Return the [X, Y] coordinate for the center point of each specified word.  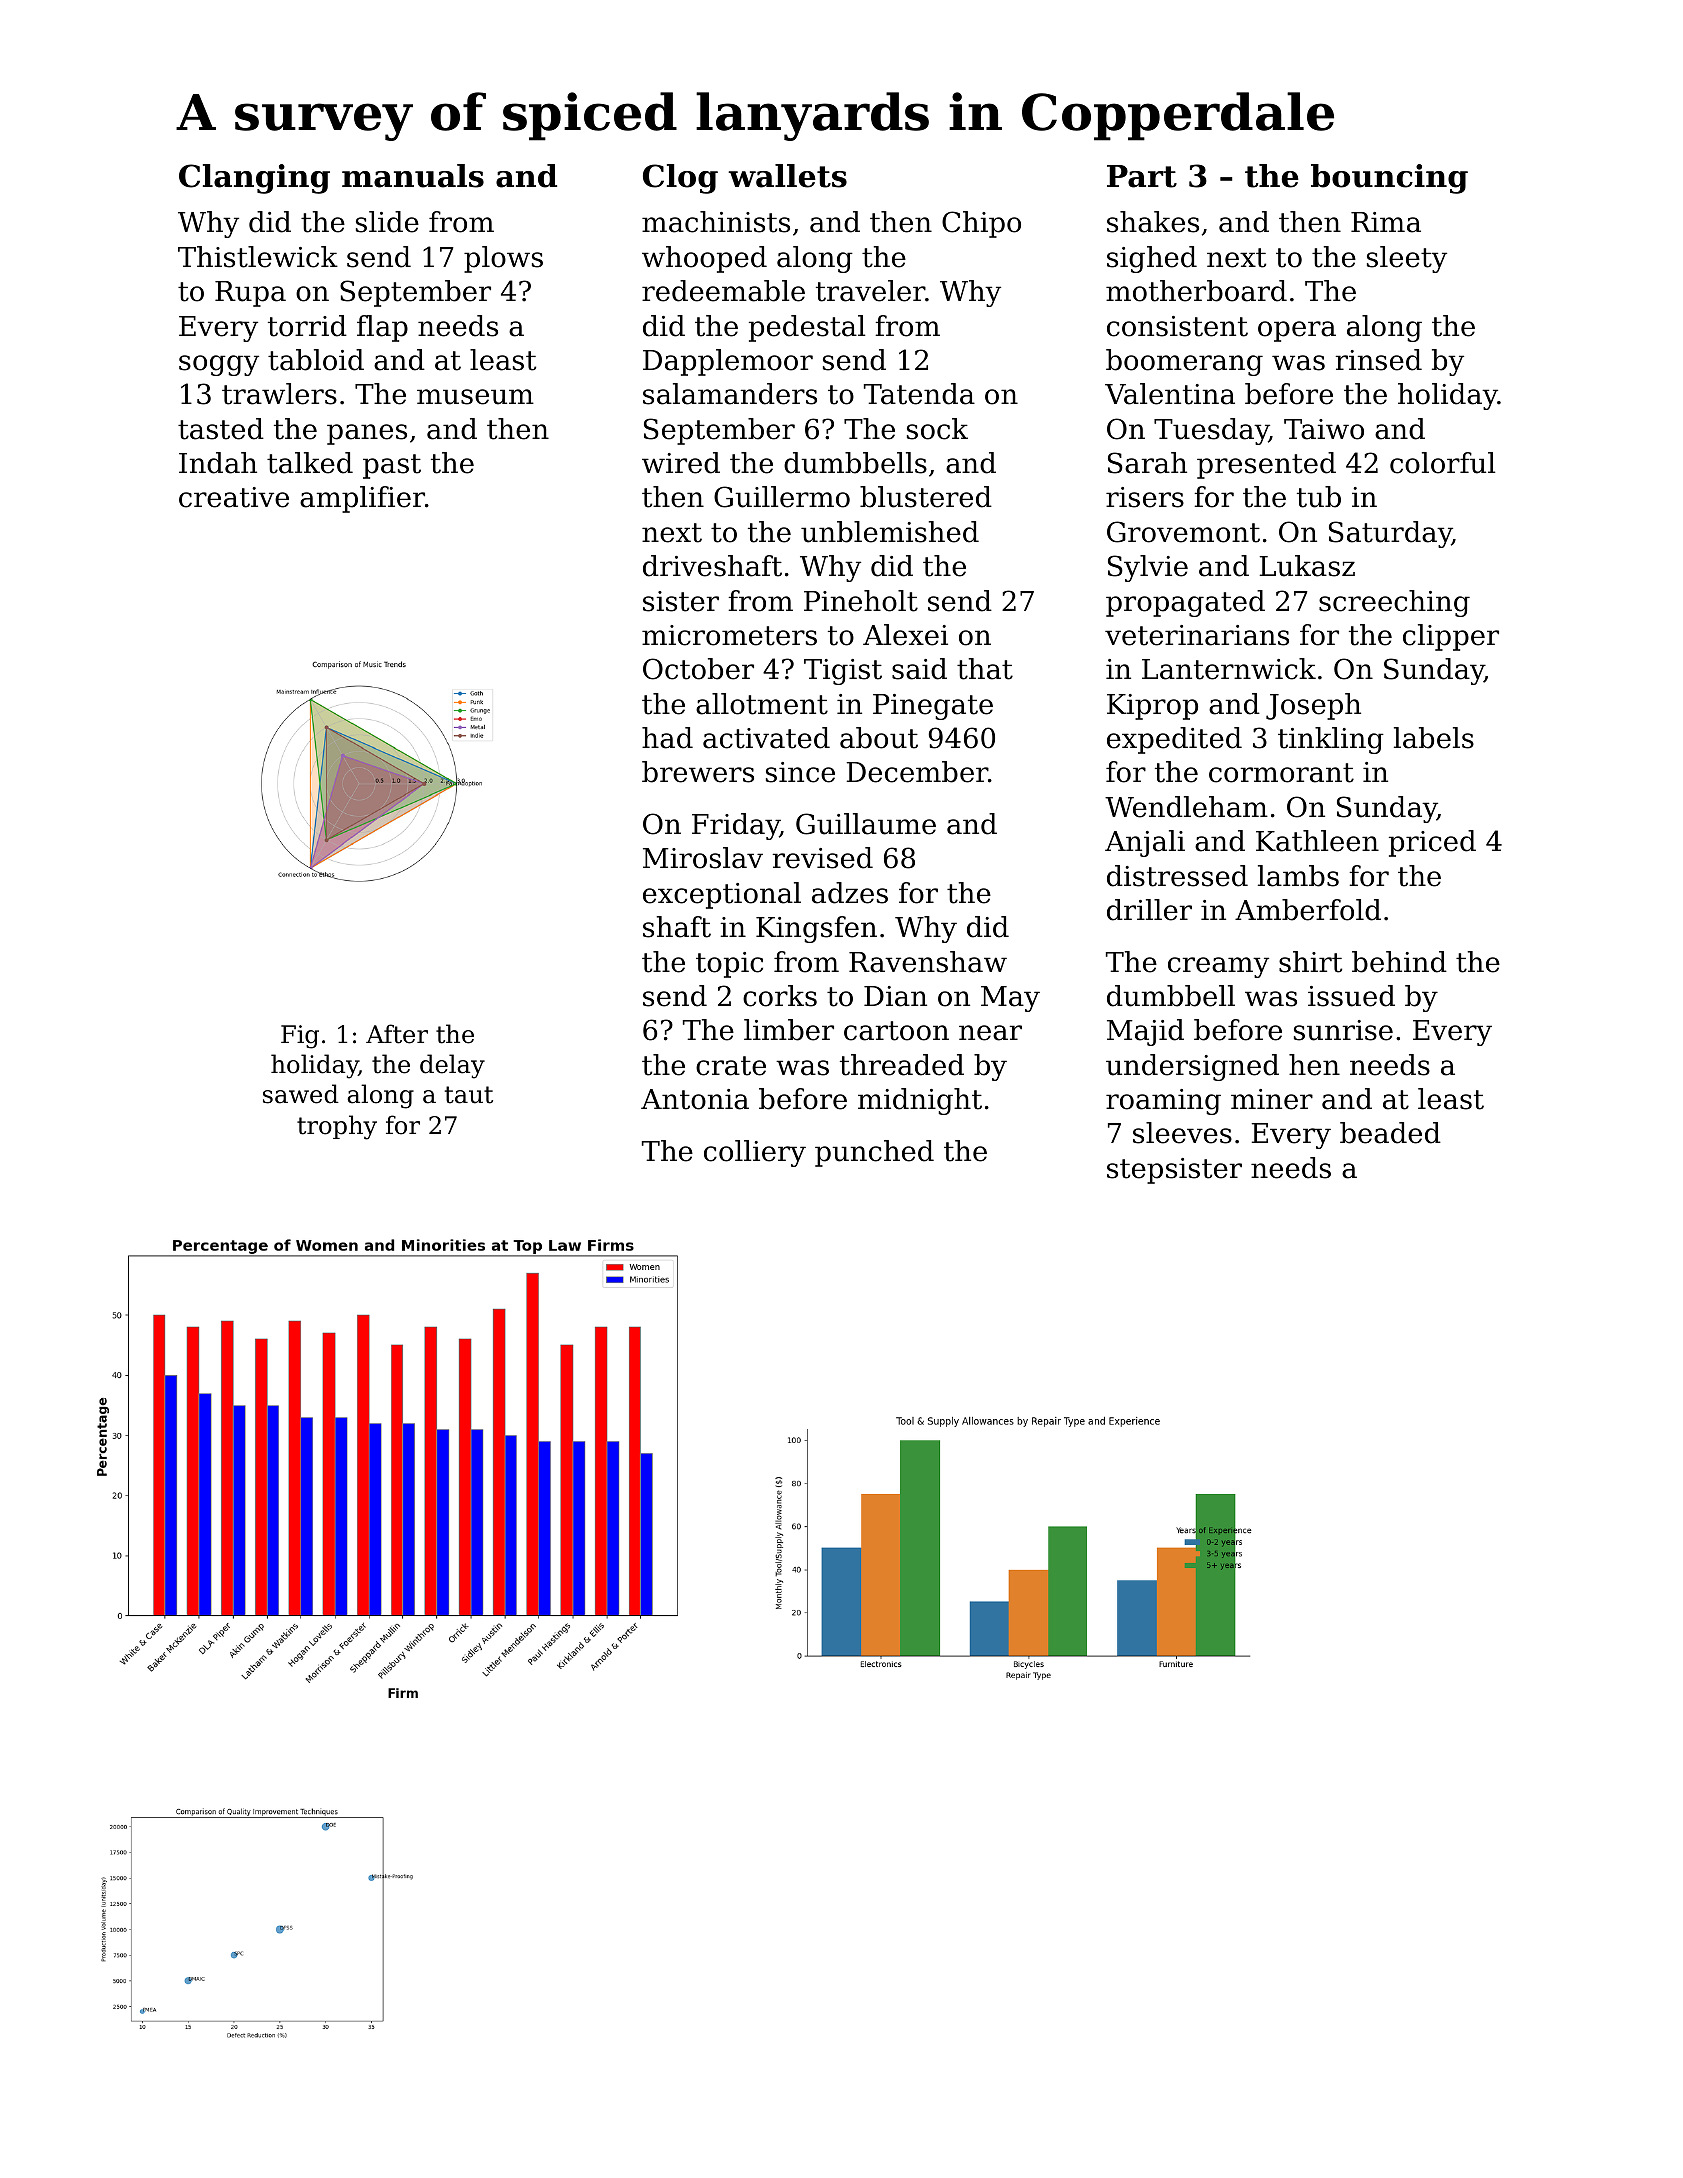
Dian [895, 996]
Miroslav [703, 858]
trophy [337, 1127]
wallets [787, 176]
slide [387, 222]
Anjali [1145, 843]
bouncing [1389, 179]
